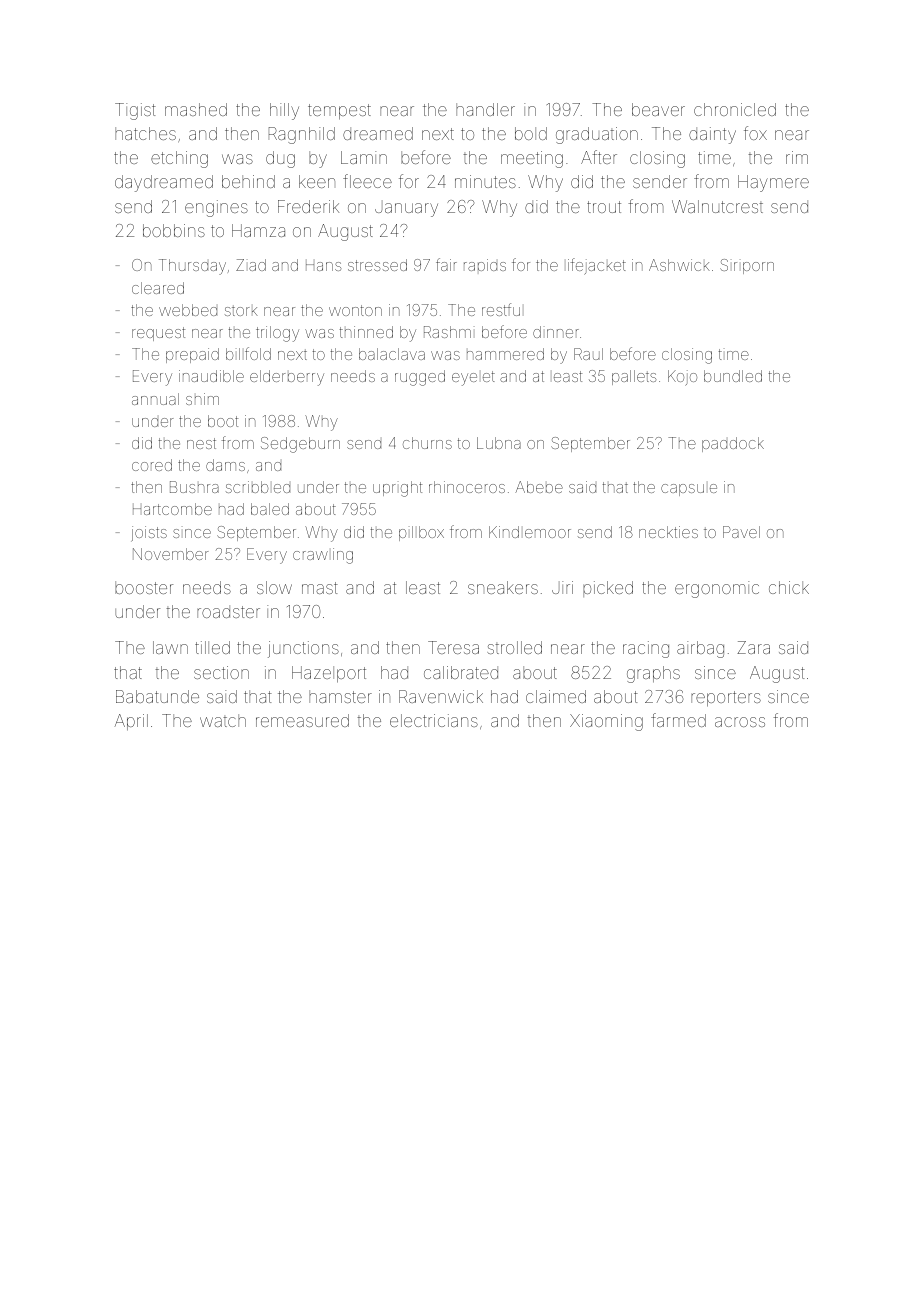  I want to click on April, so click(131, 722).
